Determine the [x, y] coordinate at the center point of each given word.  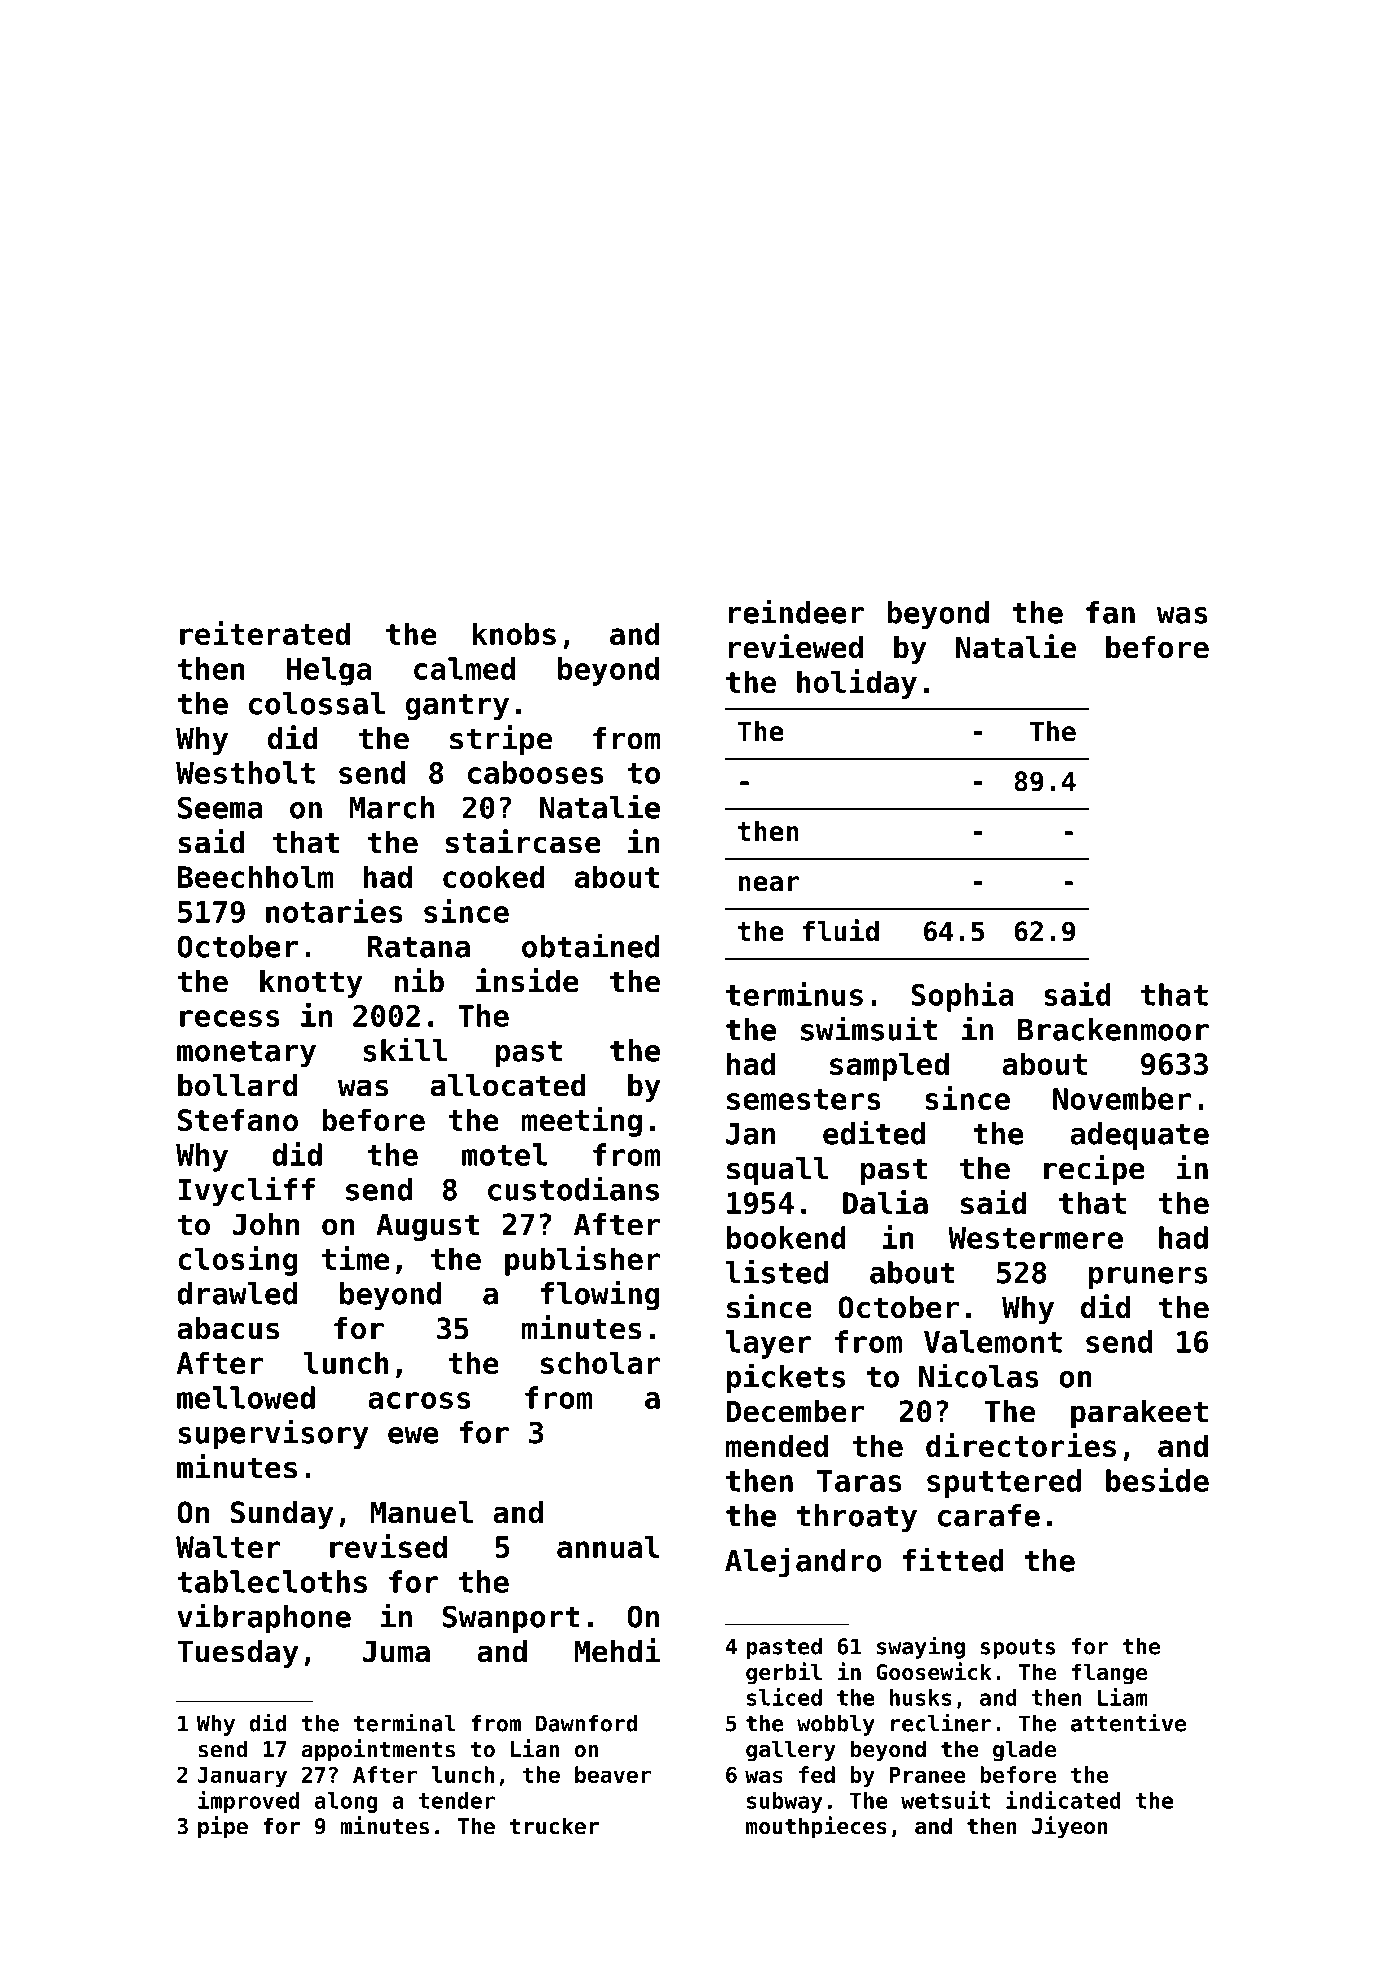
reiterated [265, 633]
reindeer [796, 611]
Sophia [962, 997]
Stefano [238, 1119]
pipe [223, 1827]
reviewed [796, 646]
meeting [582, 1122]
